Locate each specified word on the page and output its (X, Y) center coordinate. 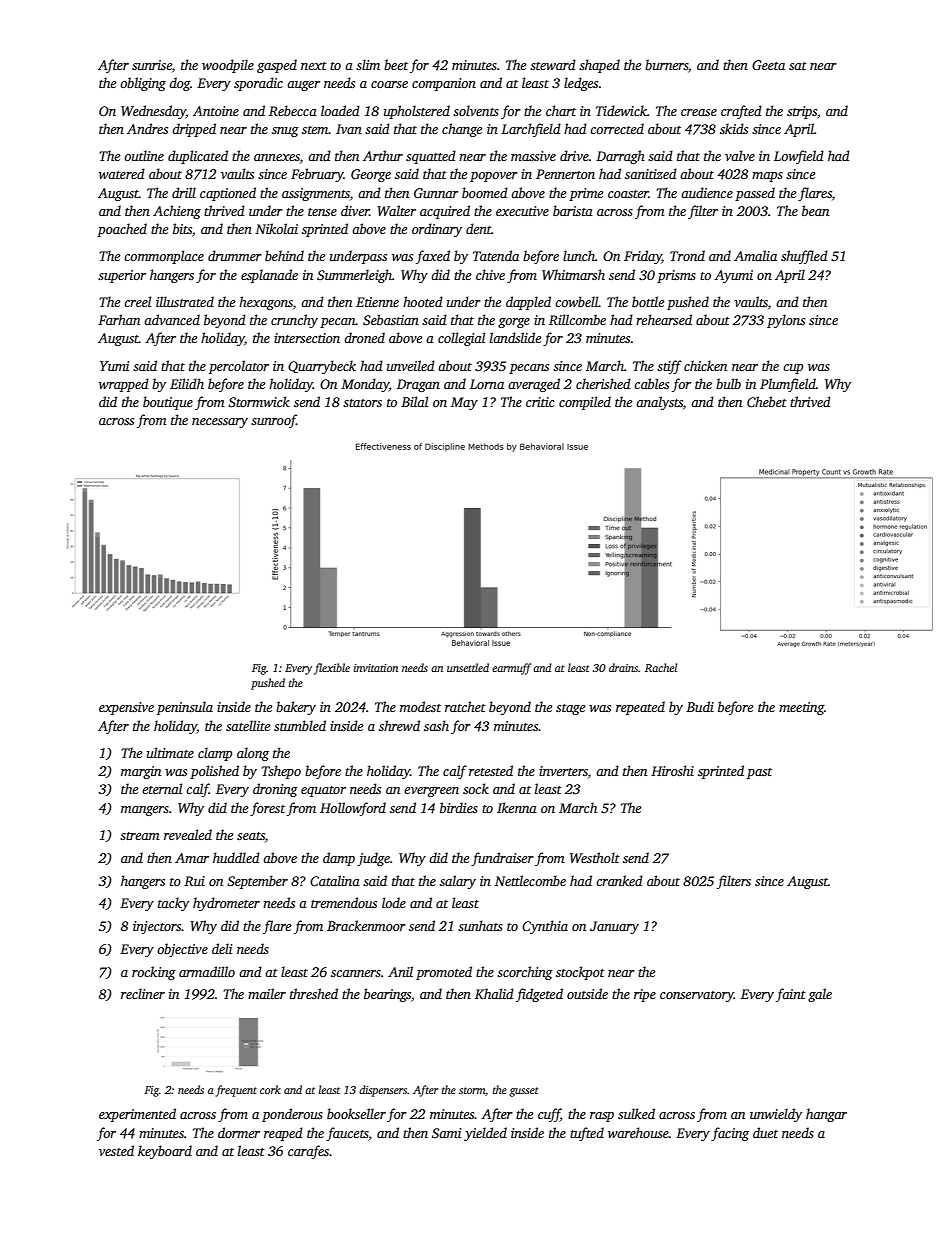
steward (553, 64)
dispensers (383, 1091)
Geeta (768, 65)
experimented (137, 1115)
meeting (801, 708)
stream (140, 836)
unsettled (468, 667)
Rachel (661, 667)
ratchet (465, 706)
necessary (220, 423)
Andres (147, 128)
